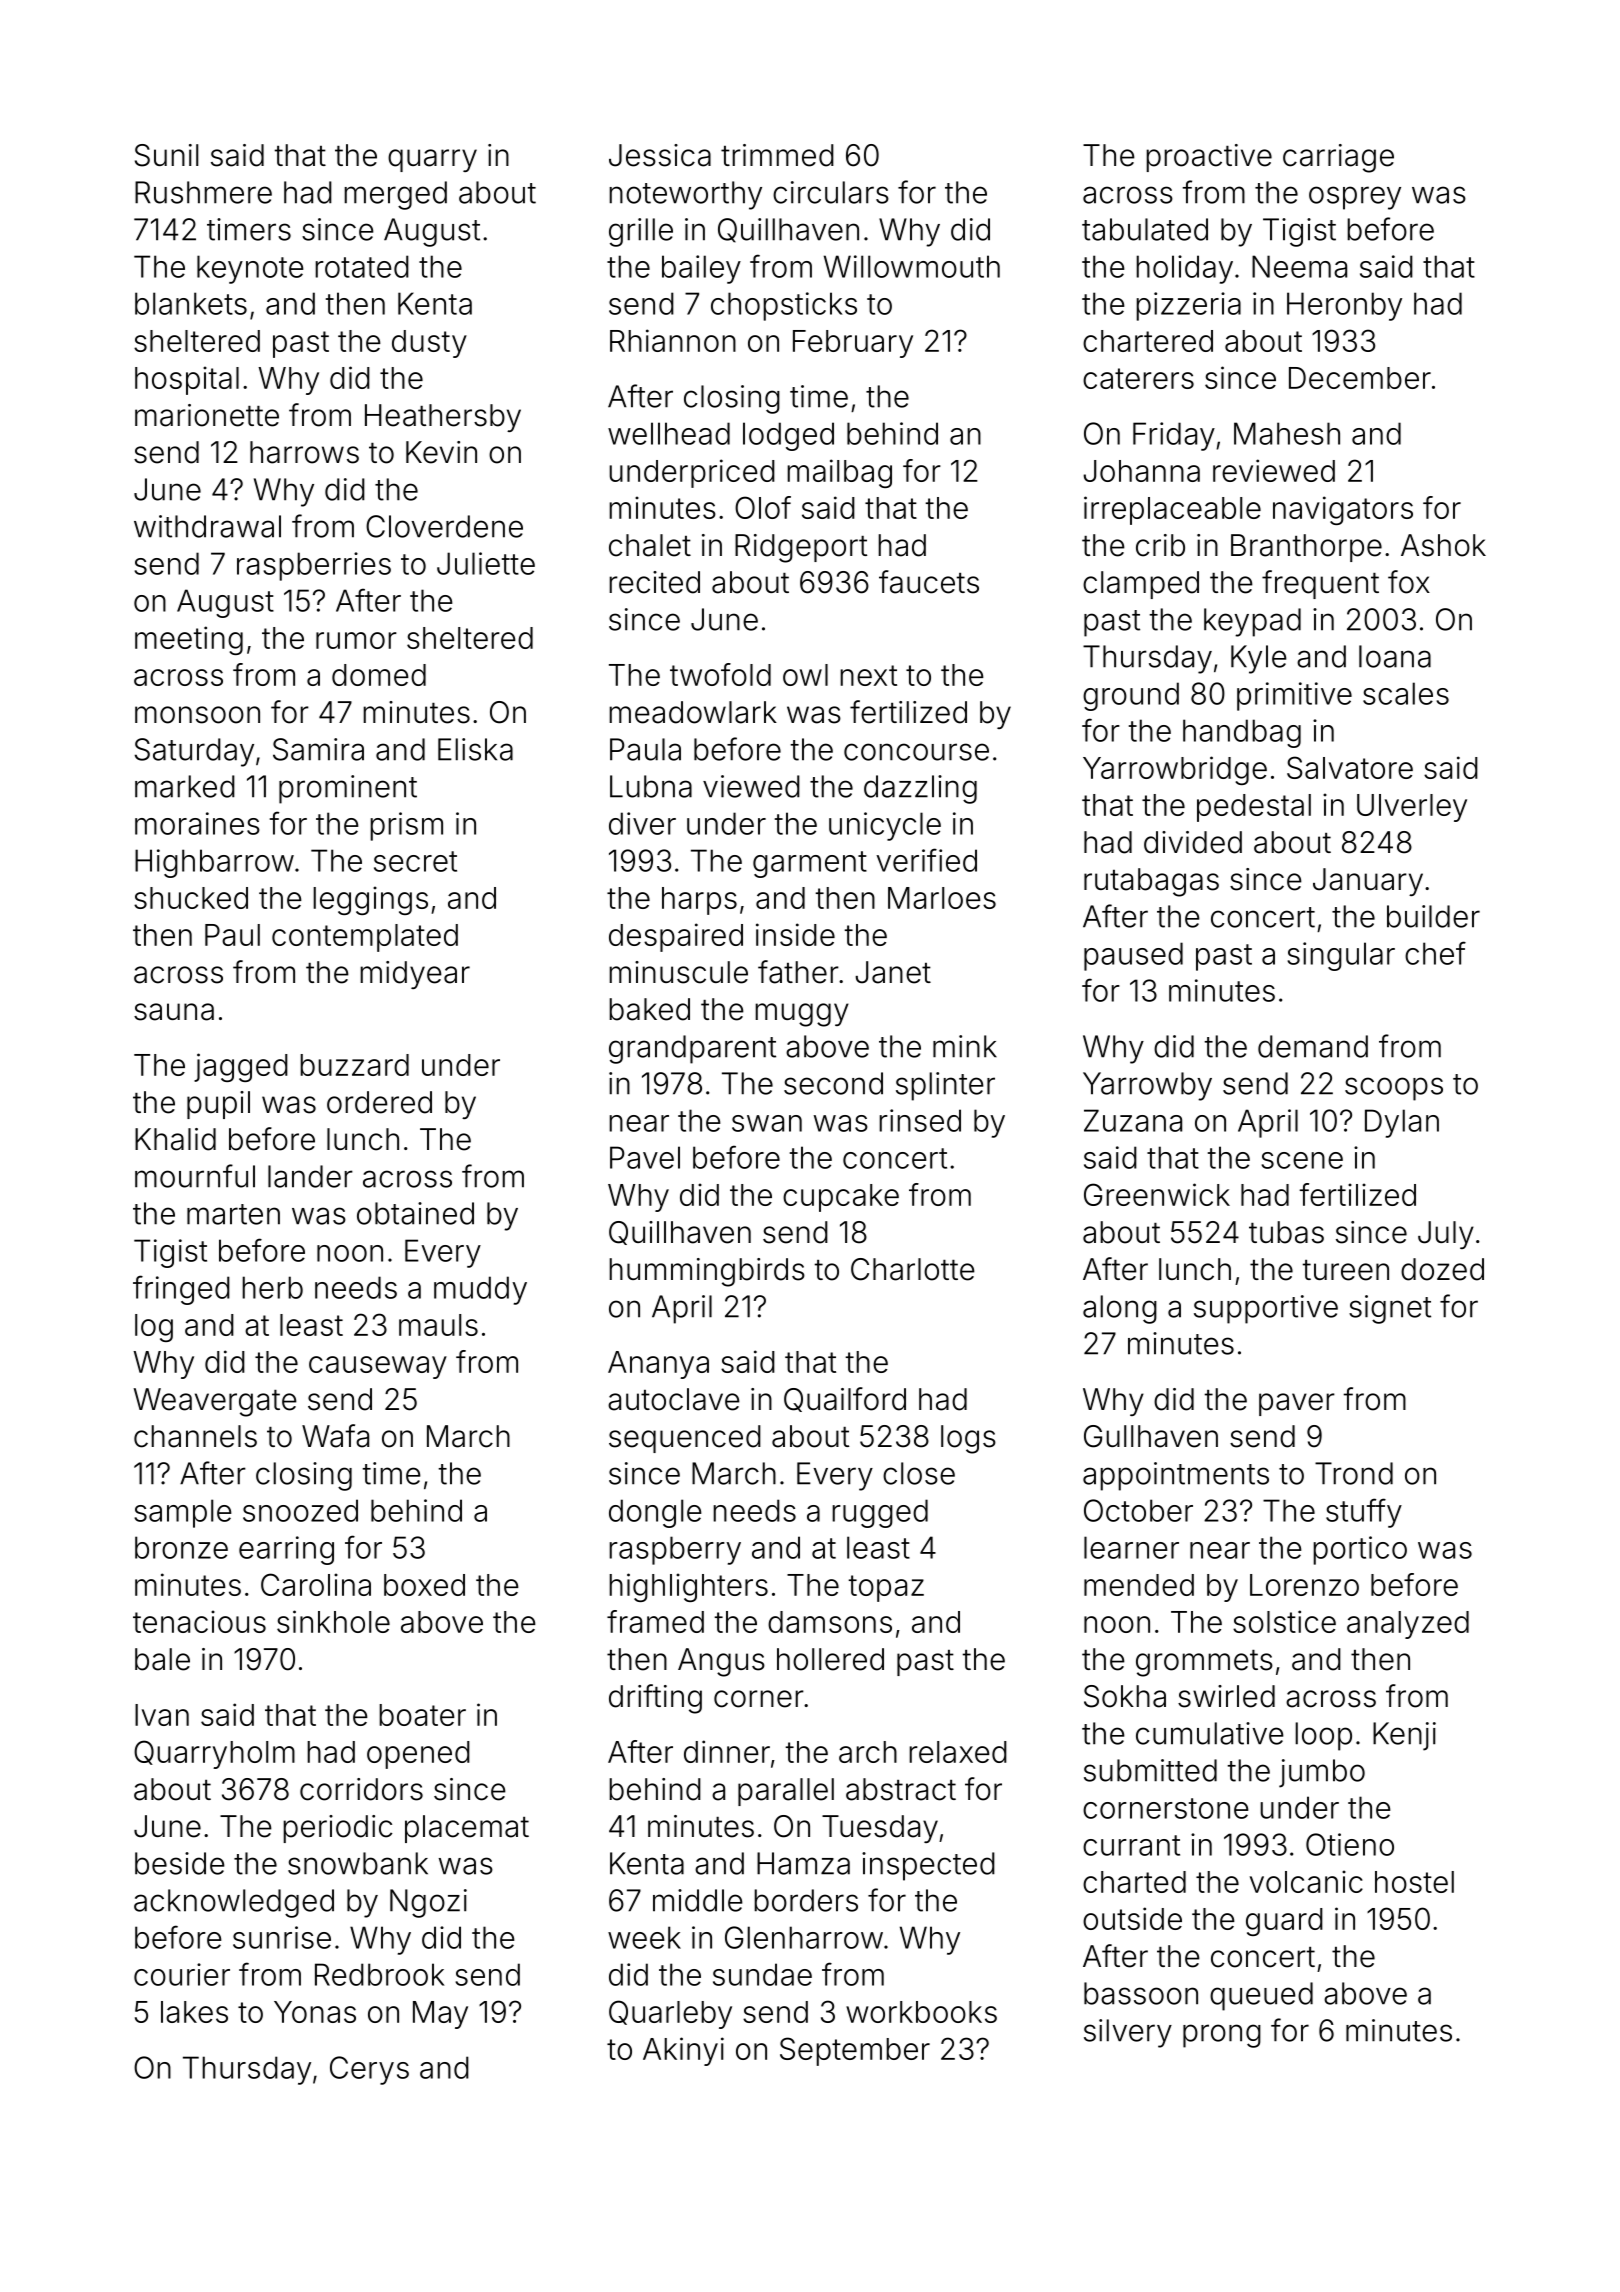 The height and width of the screenshot is (2292, 1620). Describe the element at coordinates (166, 155) in the screenshot. I see `Sunil` at that location.
